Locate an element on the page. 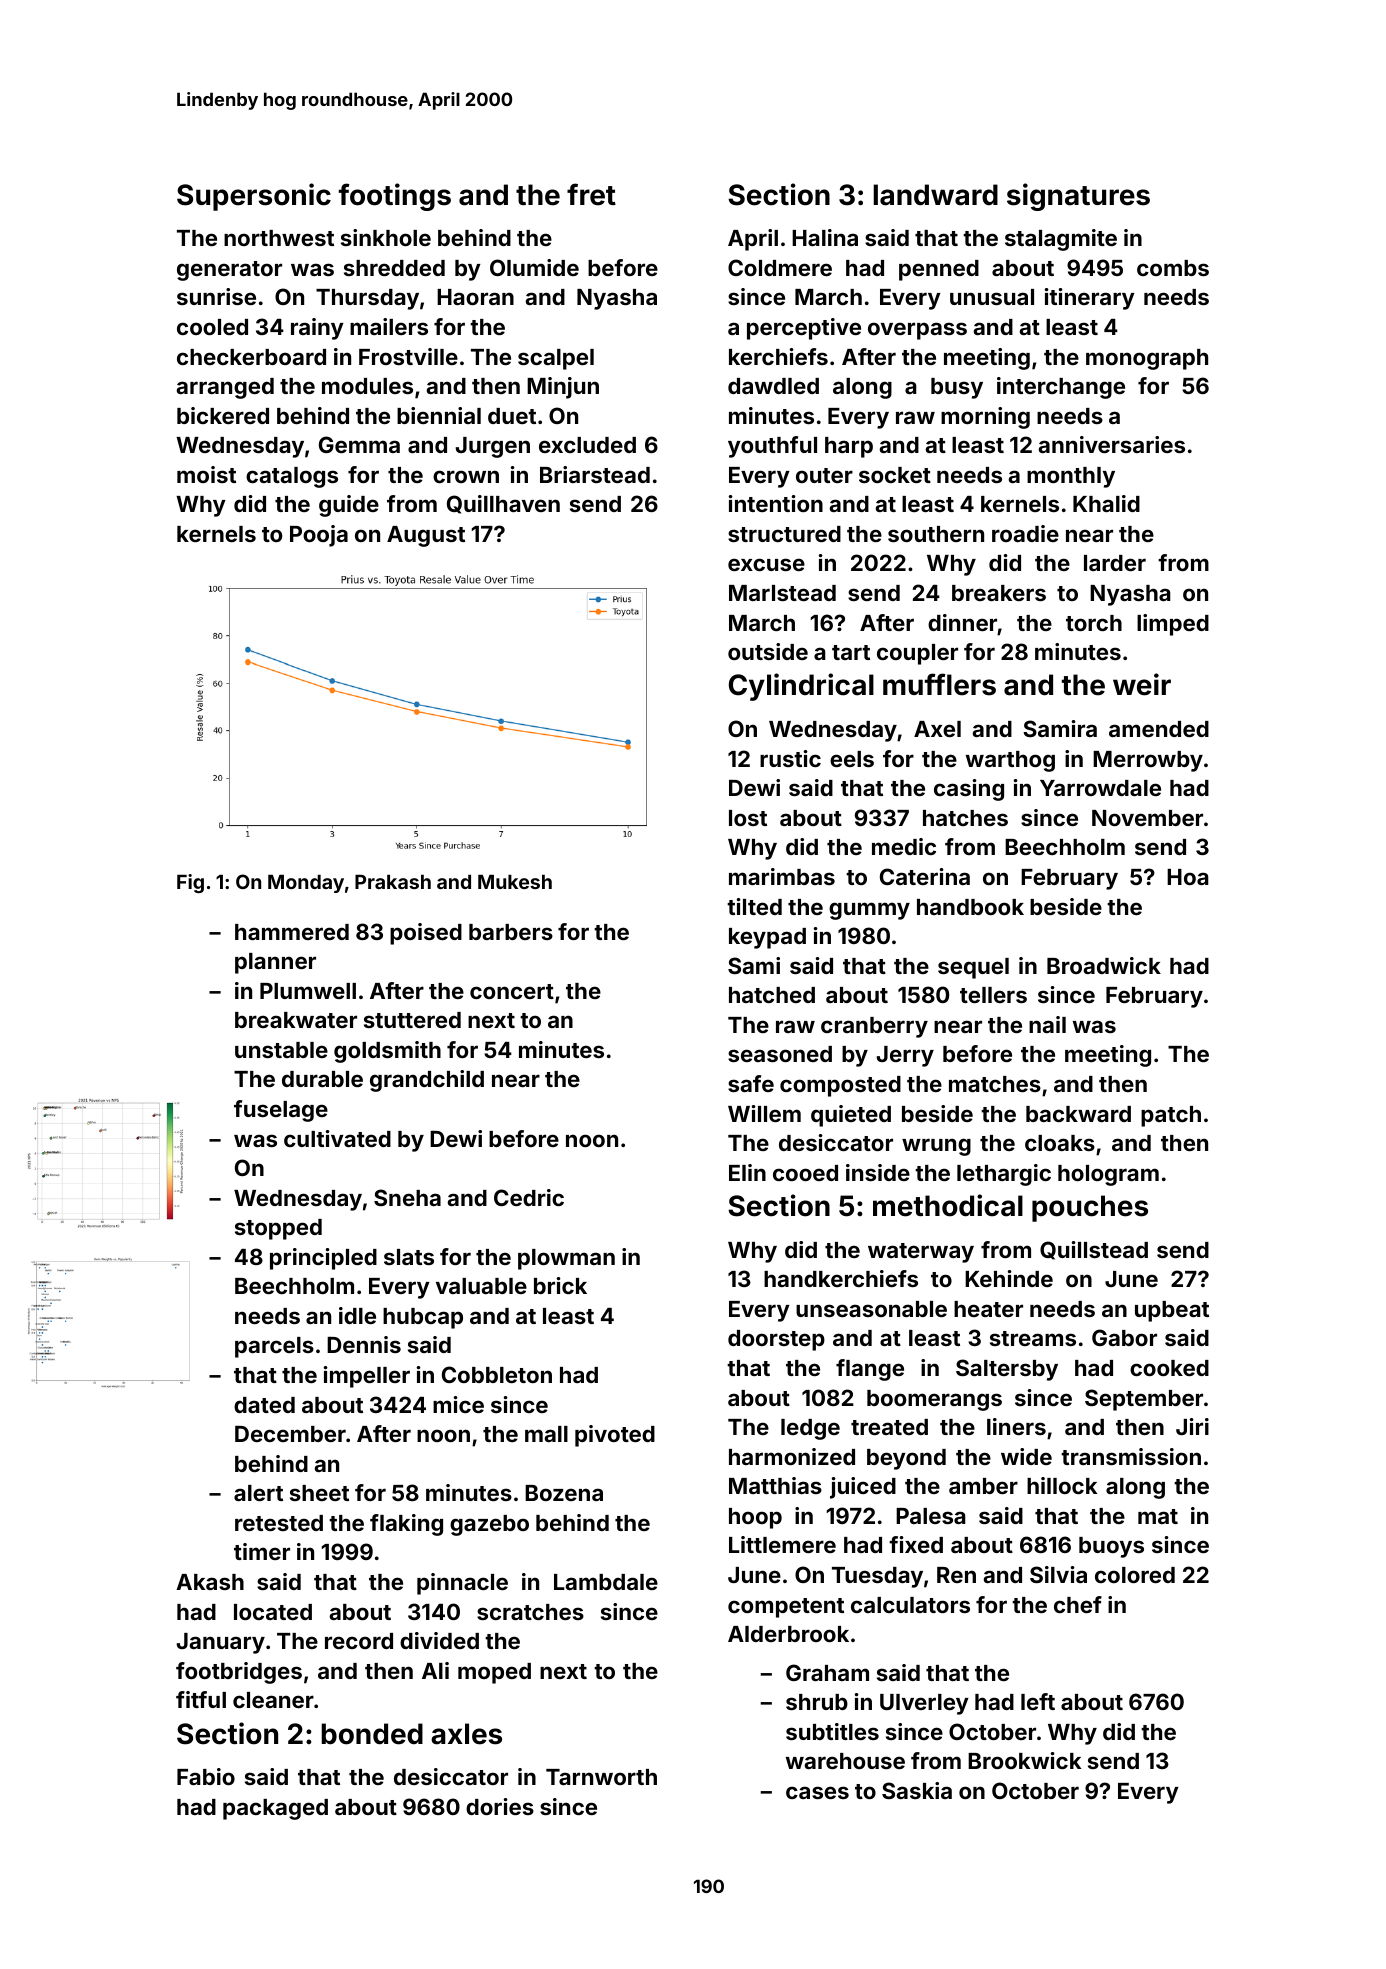 The image size is (1386, 1969). Cylindrical is located at coordinates (801, 687).
